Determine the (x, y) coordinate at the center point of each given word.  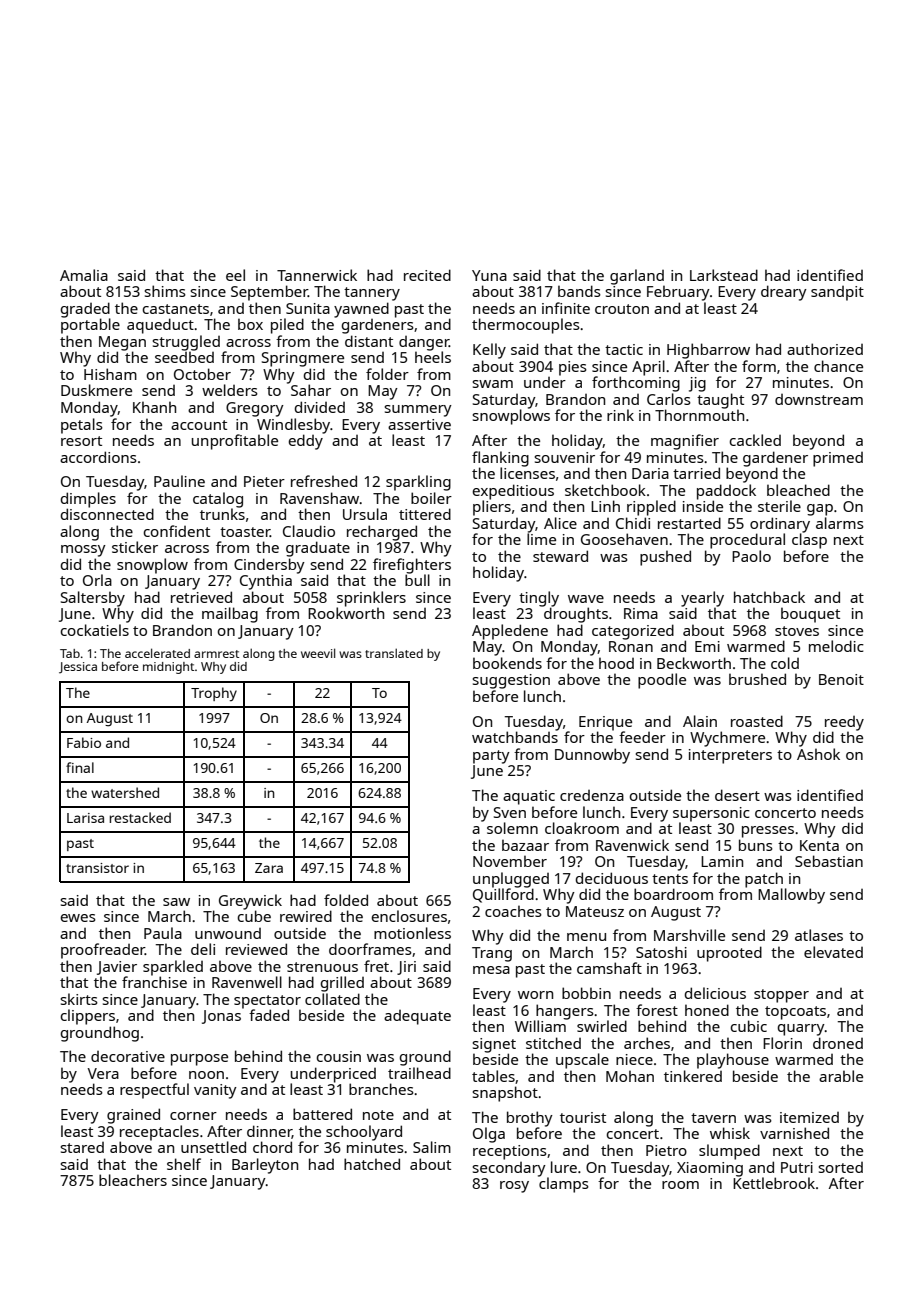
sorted (841, 1167)
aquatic (529, 797)
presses (768, 832)
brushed (757, 679)
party (491, 757)
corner (193, 1116)
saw (176, 902)
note (378, 1115)
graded (85, 310)
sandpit (837, 293)
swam (493, 384)
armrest (216, 654)
